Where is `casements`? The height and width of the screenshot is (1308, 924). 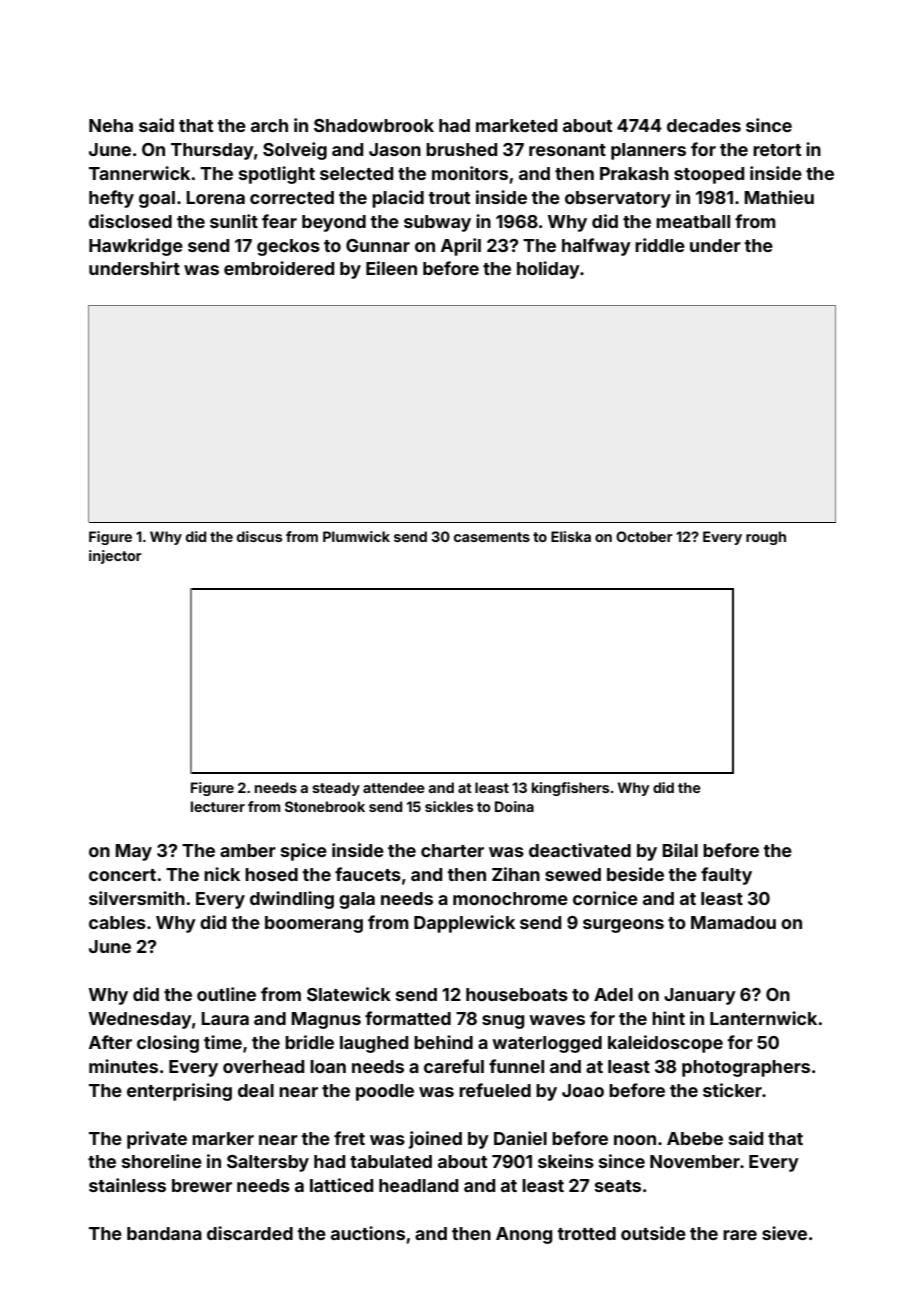
casements is located at coordinates (492, 537).
